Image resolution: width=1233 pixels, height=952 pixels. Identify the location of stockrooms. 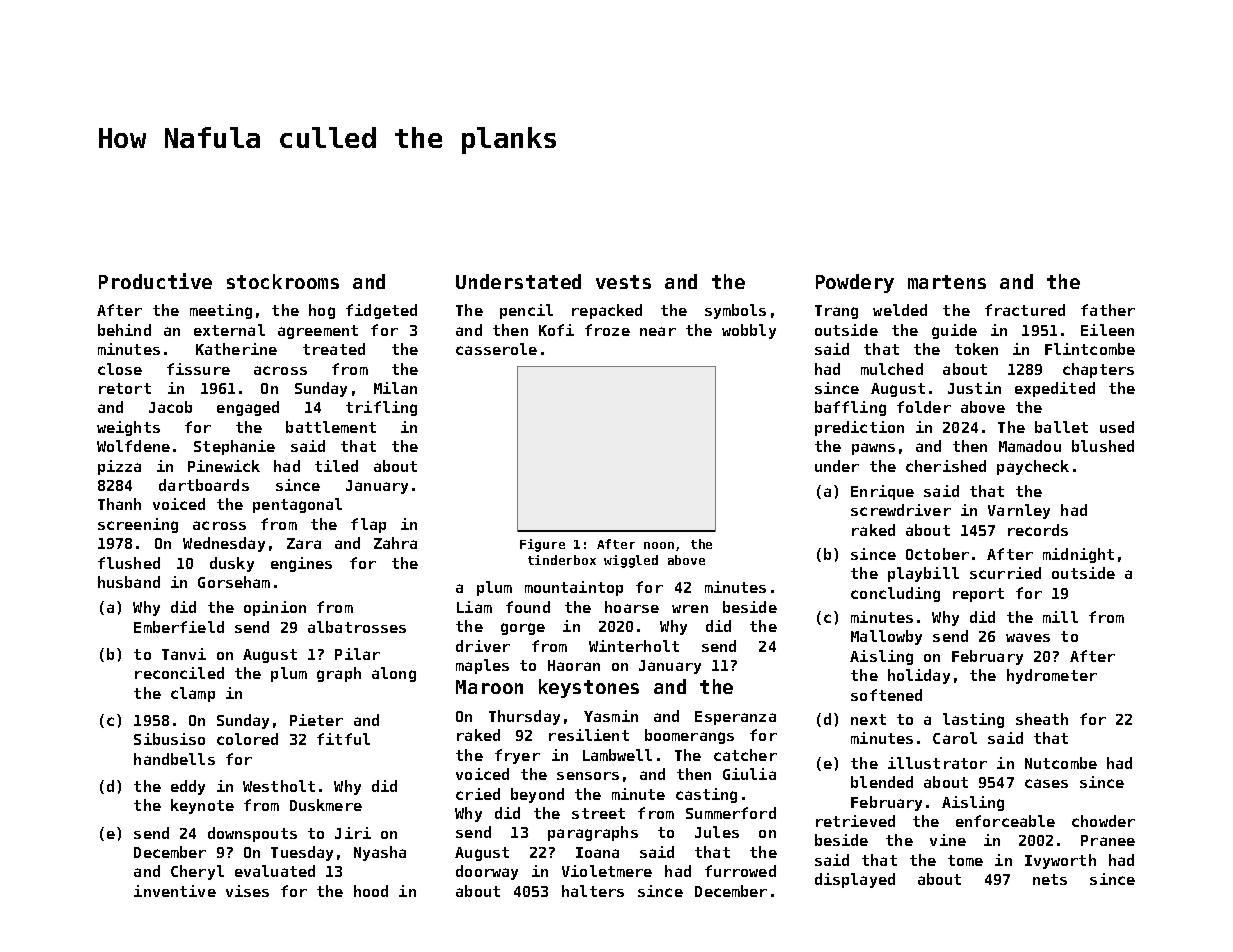
(283, 281).
